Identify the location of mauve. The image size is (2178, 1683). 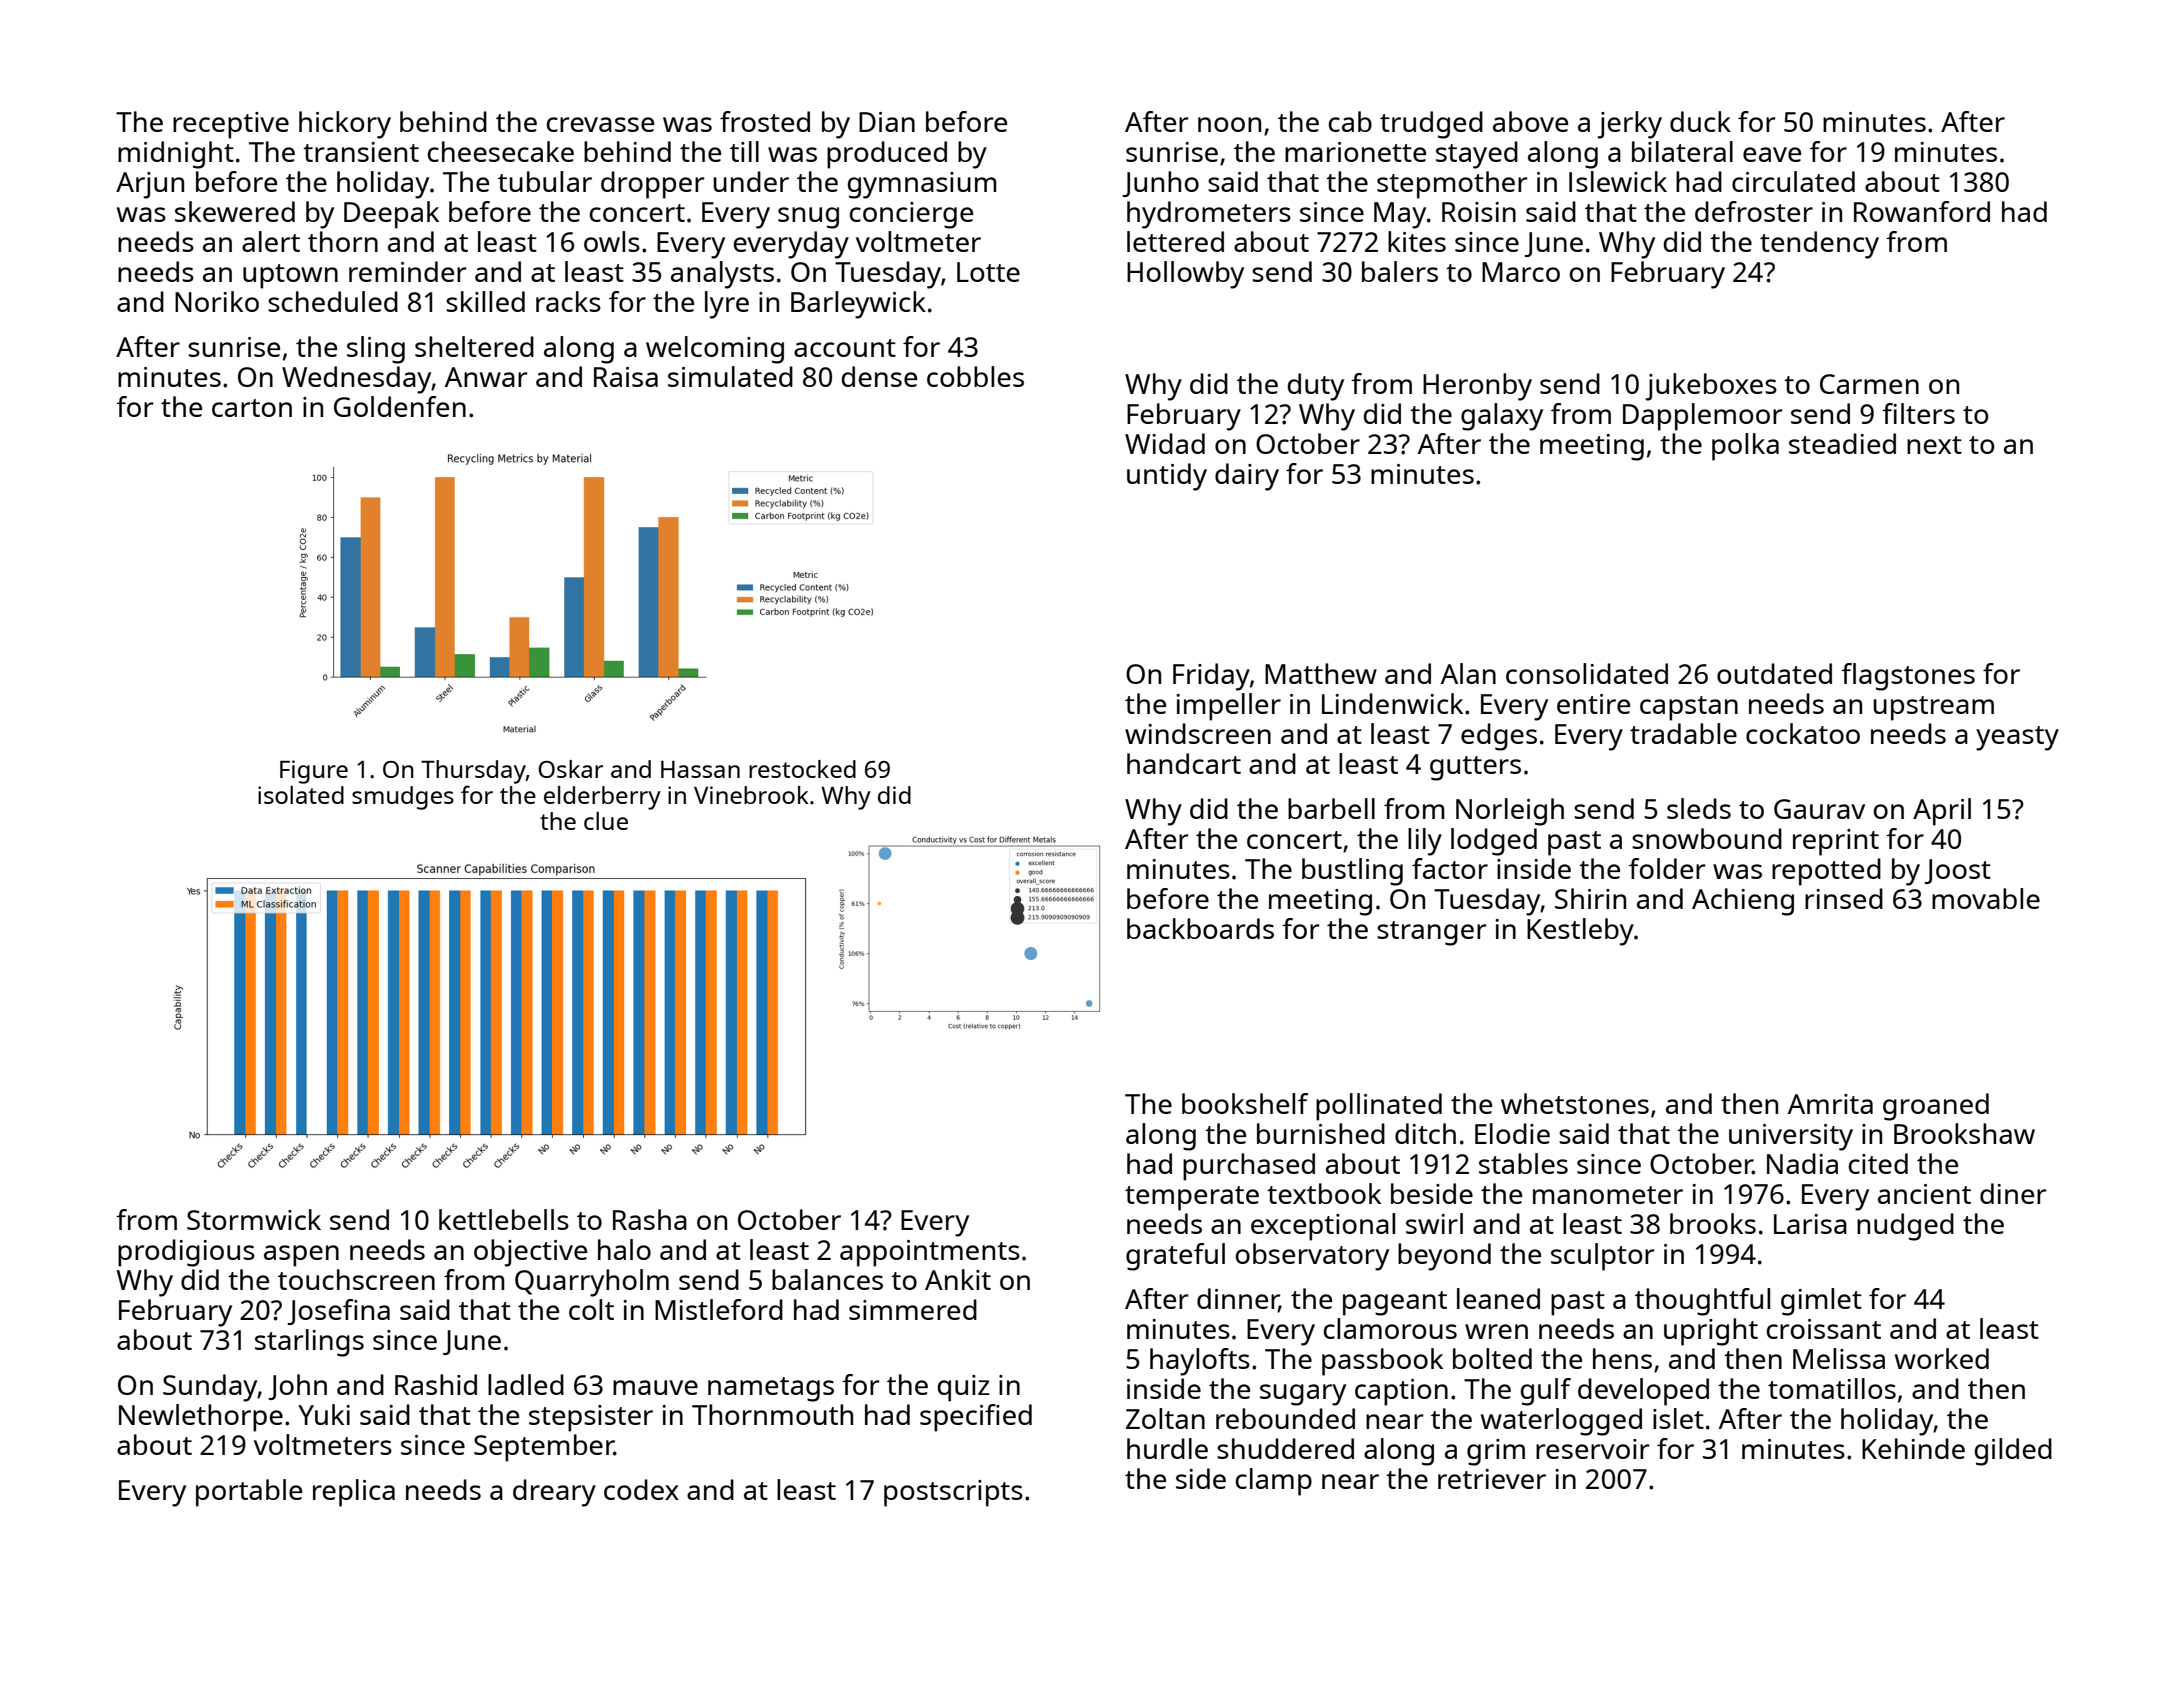
(655, 1387).
